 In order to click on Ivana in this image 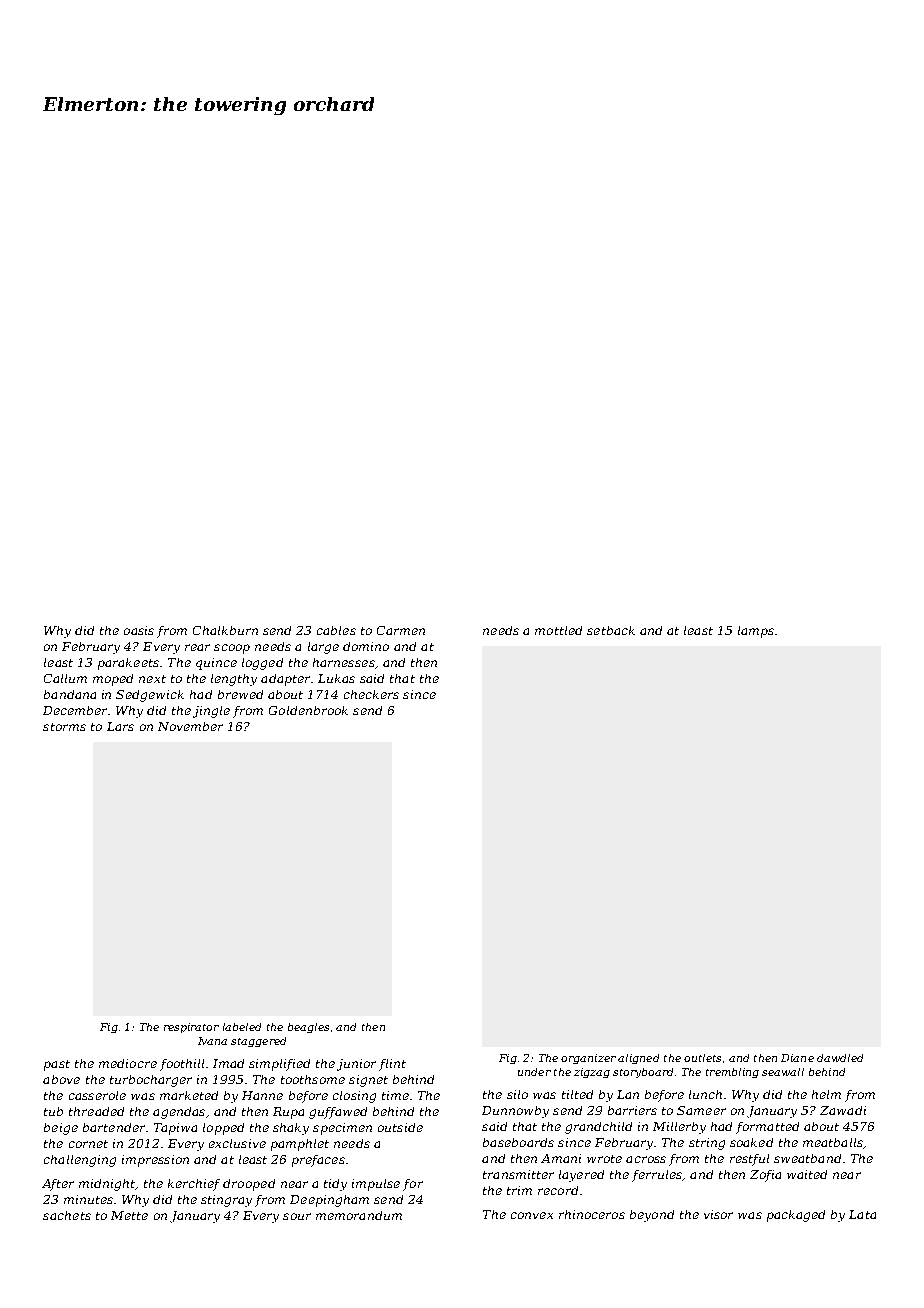, I will do `click(212, 1041)`.
